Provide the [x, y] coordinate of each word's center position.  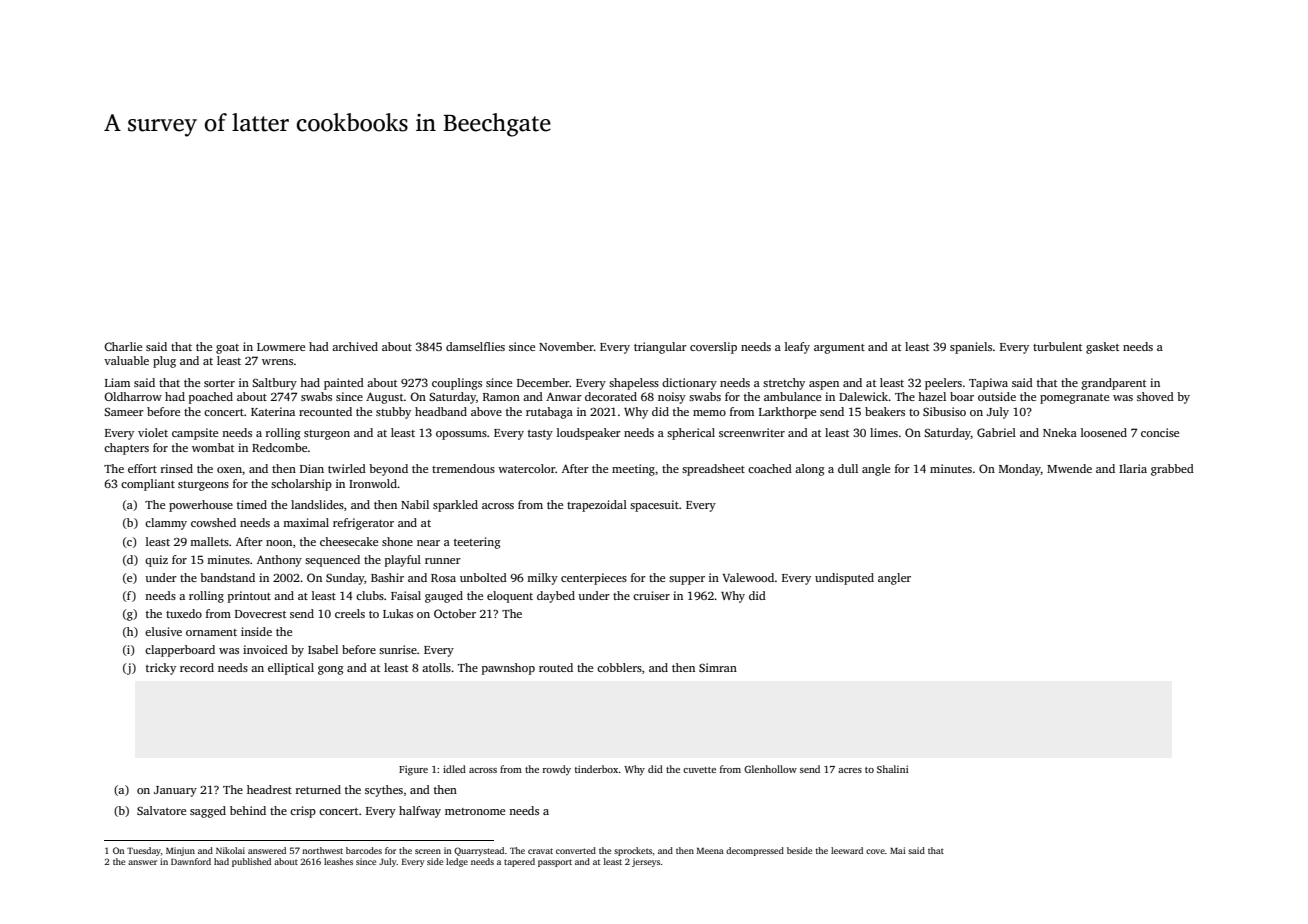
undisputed [844, 579]
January [175, 791]
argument [839, 349]
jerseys [646, 862]
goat [227, 349]
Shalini [893, 769]
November [566, 346]
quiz [156, 561]
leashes [338, 861]
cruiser [651, 595]
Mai [898, 850]
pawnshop [508, 669]
